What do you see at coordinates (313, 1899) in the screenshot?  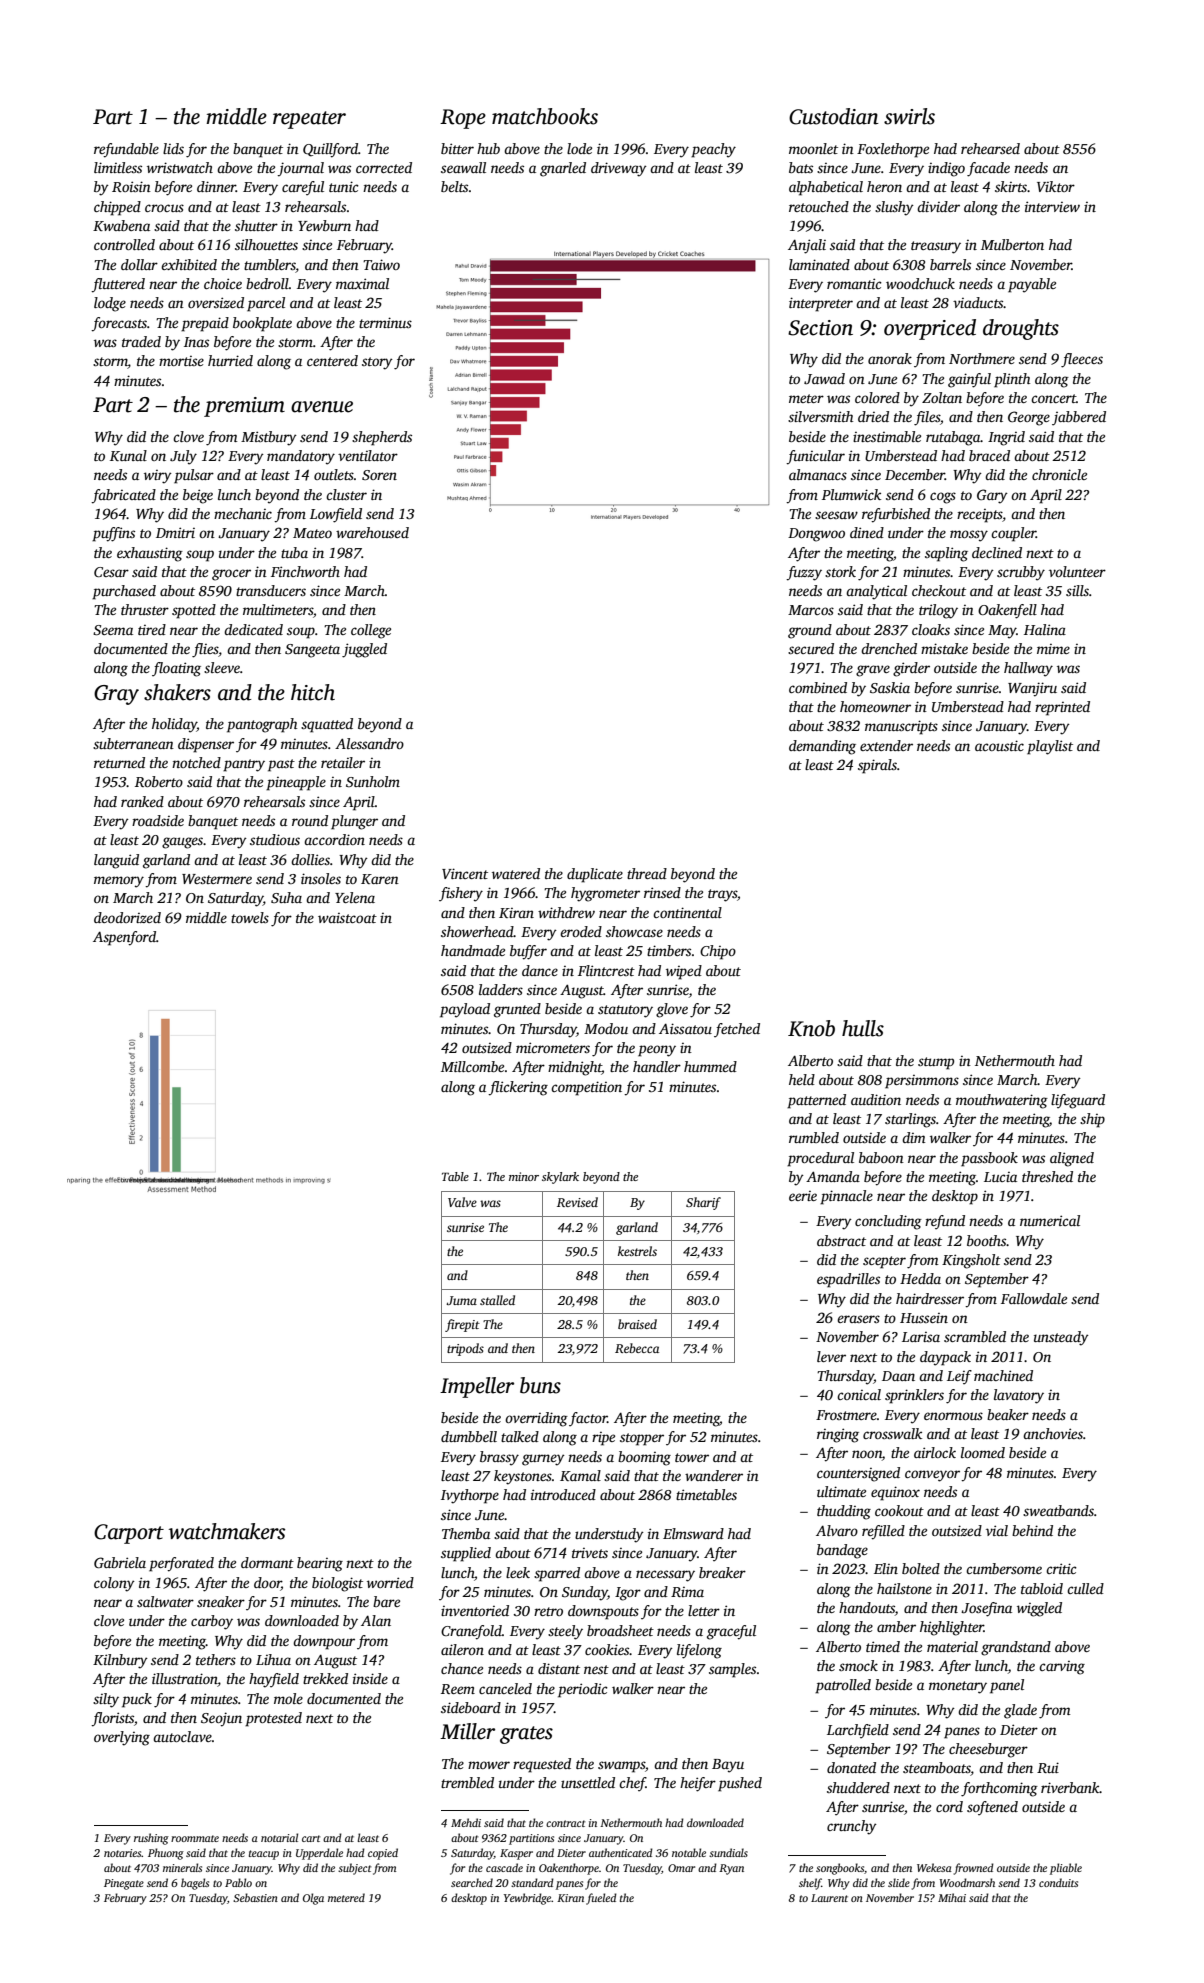 I see `Olga` at bounding box center [313, 1899].
